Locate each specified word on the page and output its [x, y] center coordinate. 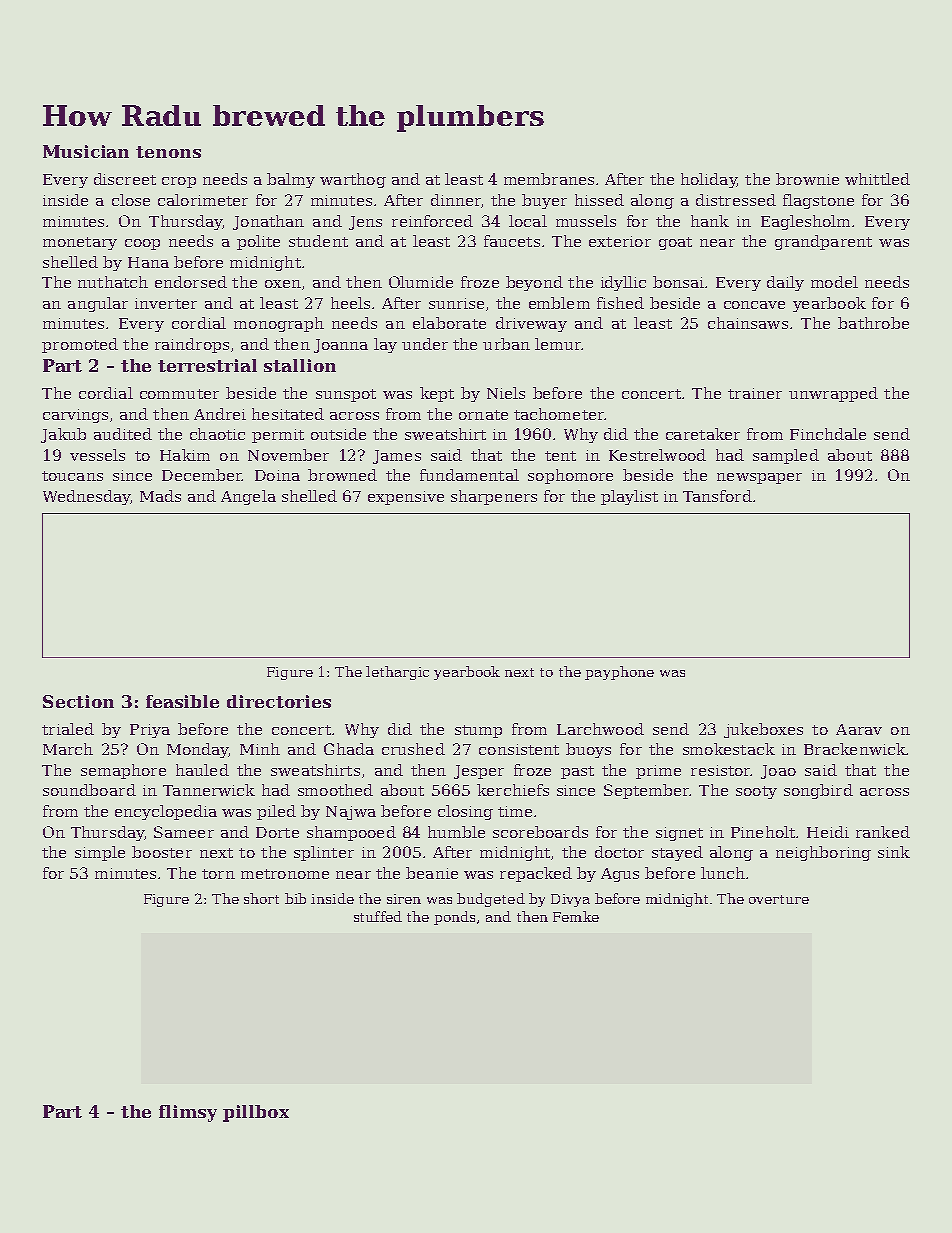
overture [779, 899]
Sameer [184, 832]
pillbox [256, 1113]
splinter [324, 853]
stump [478, 731]
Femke [576, 916]
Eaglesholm [805, 222]
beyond [534, 283]
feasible [182, 701]
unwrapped [833, 394]
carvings [75, 416]
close [131, 200]
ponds [454, 918]
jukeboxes [763, 730]
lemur [558, 344]
